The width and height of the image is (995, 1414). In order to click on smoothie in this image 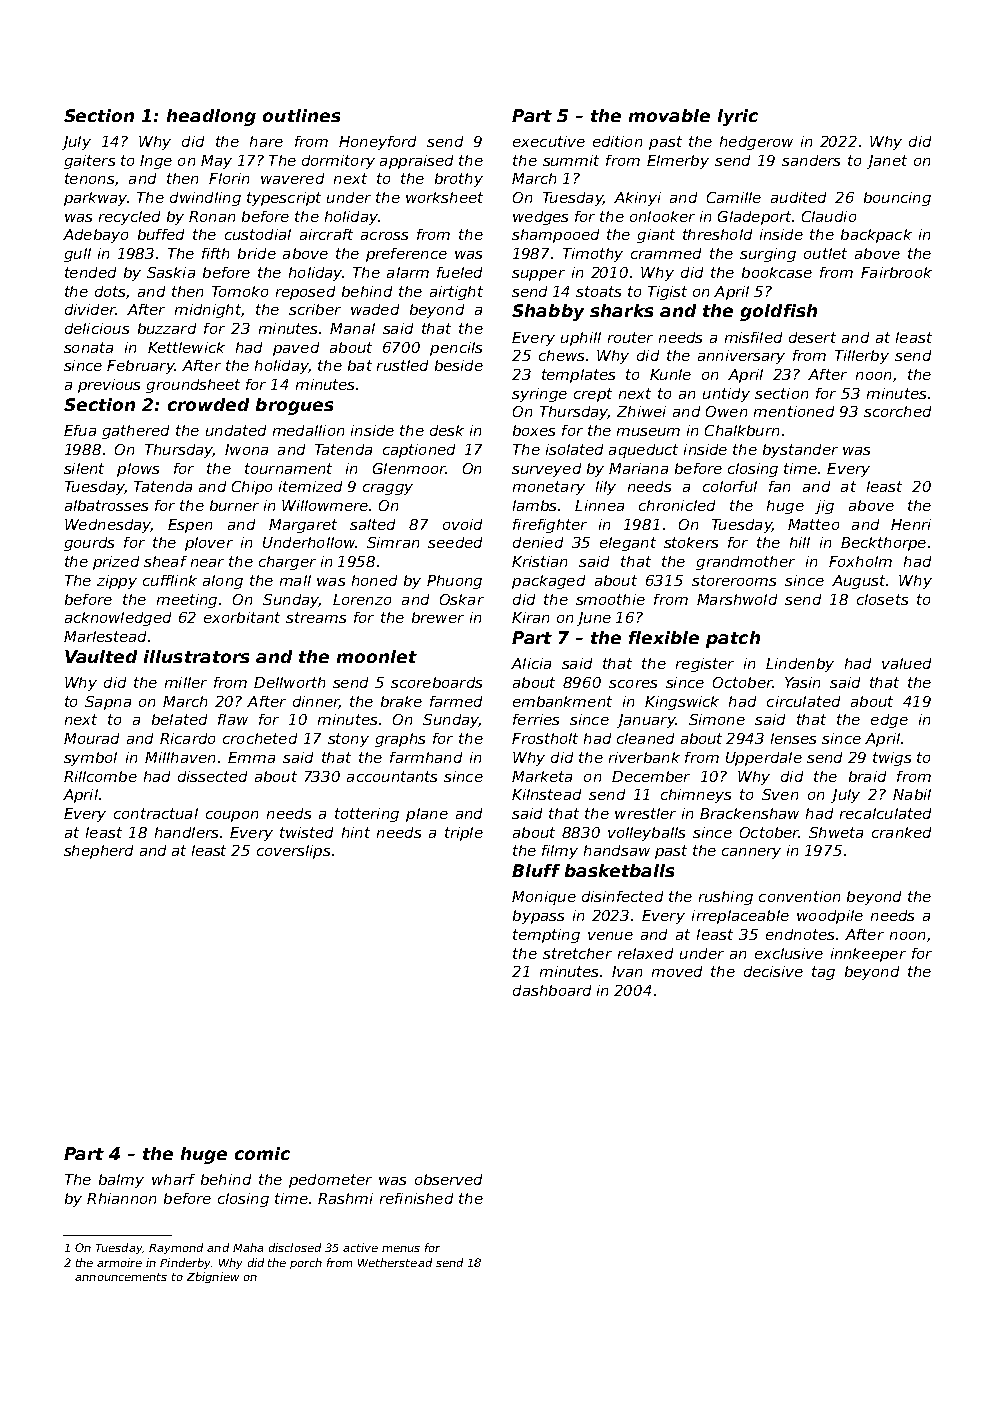, I will do `click(610, 599)`.
